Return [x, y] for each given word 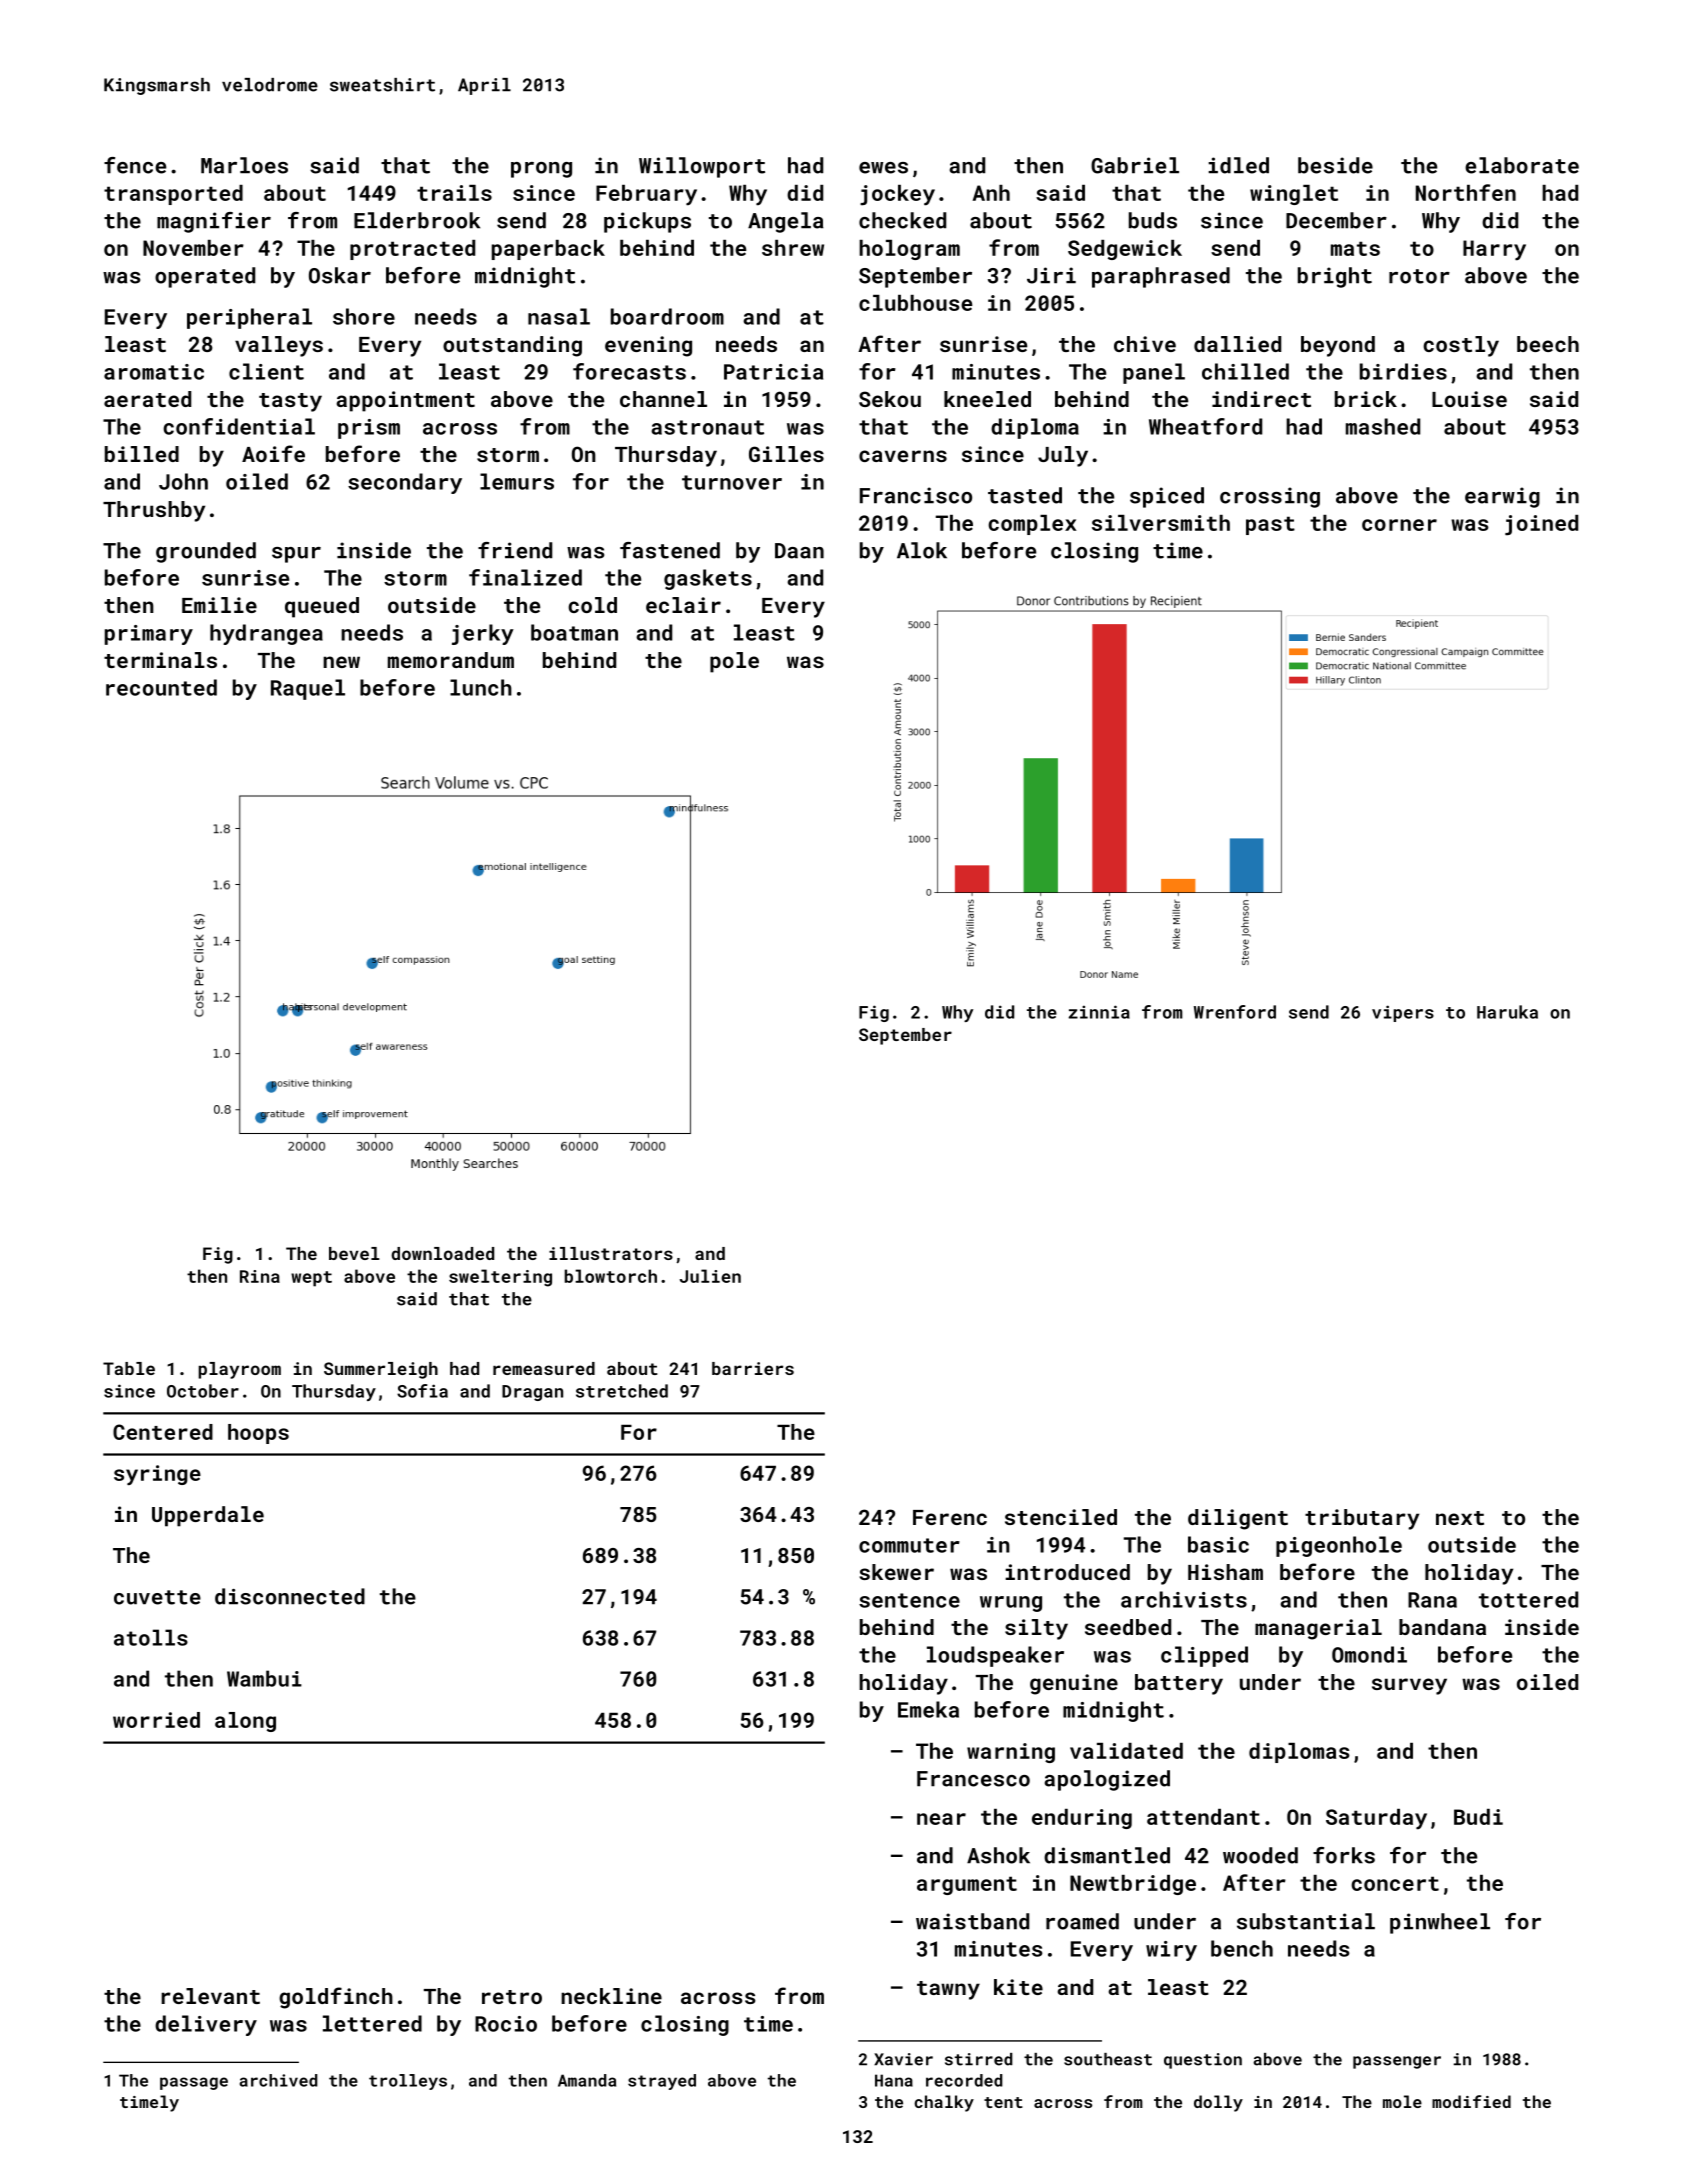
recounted [161, 687]
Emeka [928, 1709]
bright [1335, 277]
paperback [548, 250]
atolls [151, 1637]
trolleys [408, 2082]
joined [1541, 525]
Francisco [916, 495]
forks [1344, 1855]
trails [454, 193]
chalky [944, 2103]
